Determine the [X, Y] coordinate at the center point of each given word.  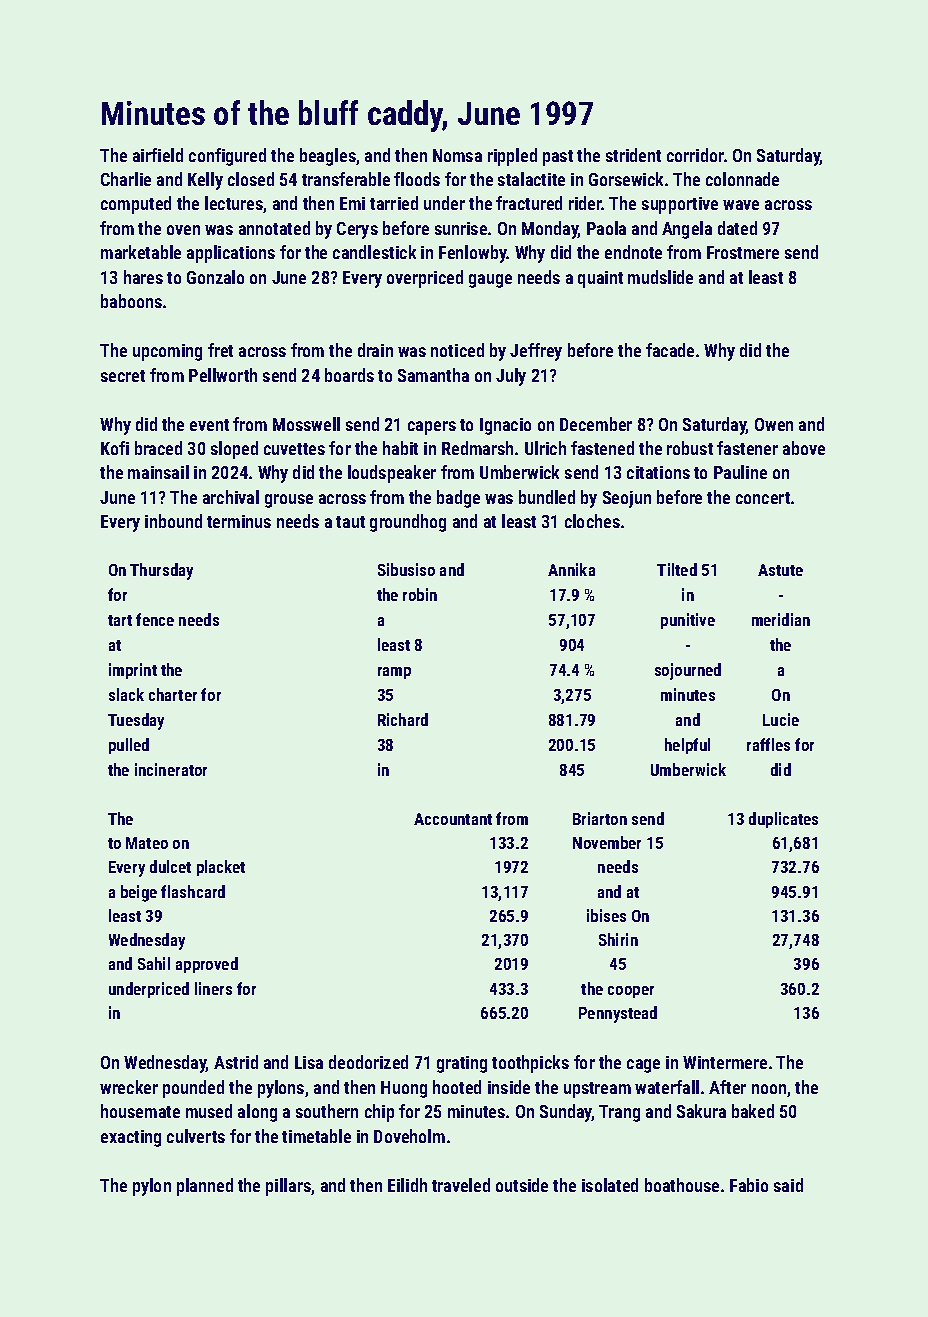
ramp [394, 673]
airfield [158, 155]
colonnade [742, 179]
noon [769, 1089]
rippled [512, 157]
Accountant [453, 819]
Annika [571, 569]
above [804, 448]
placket [221, 868]
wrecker [129, 1087]
